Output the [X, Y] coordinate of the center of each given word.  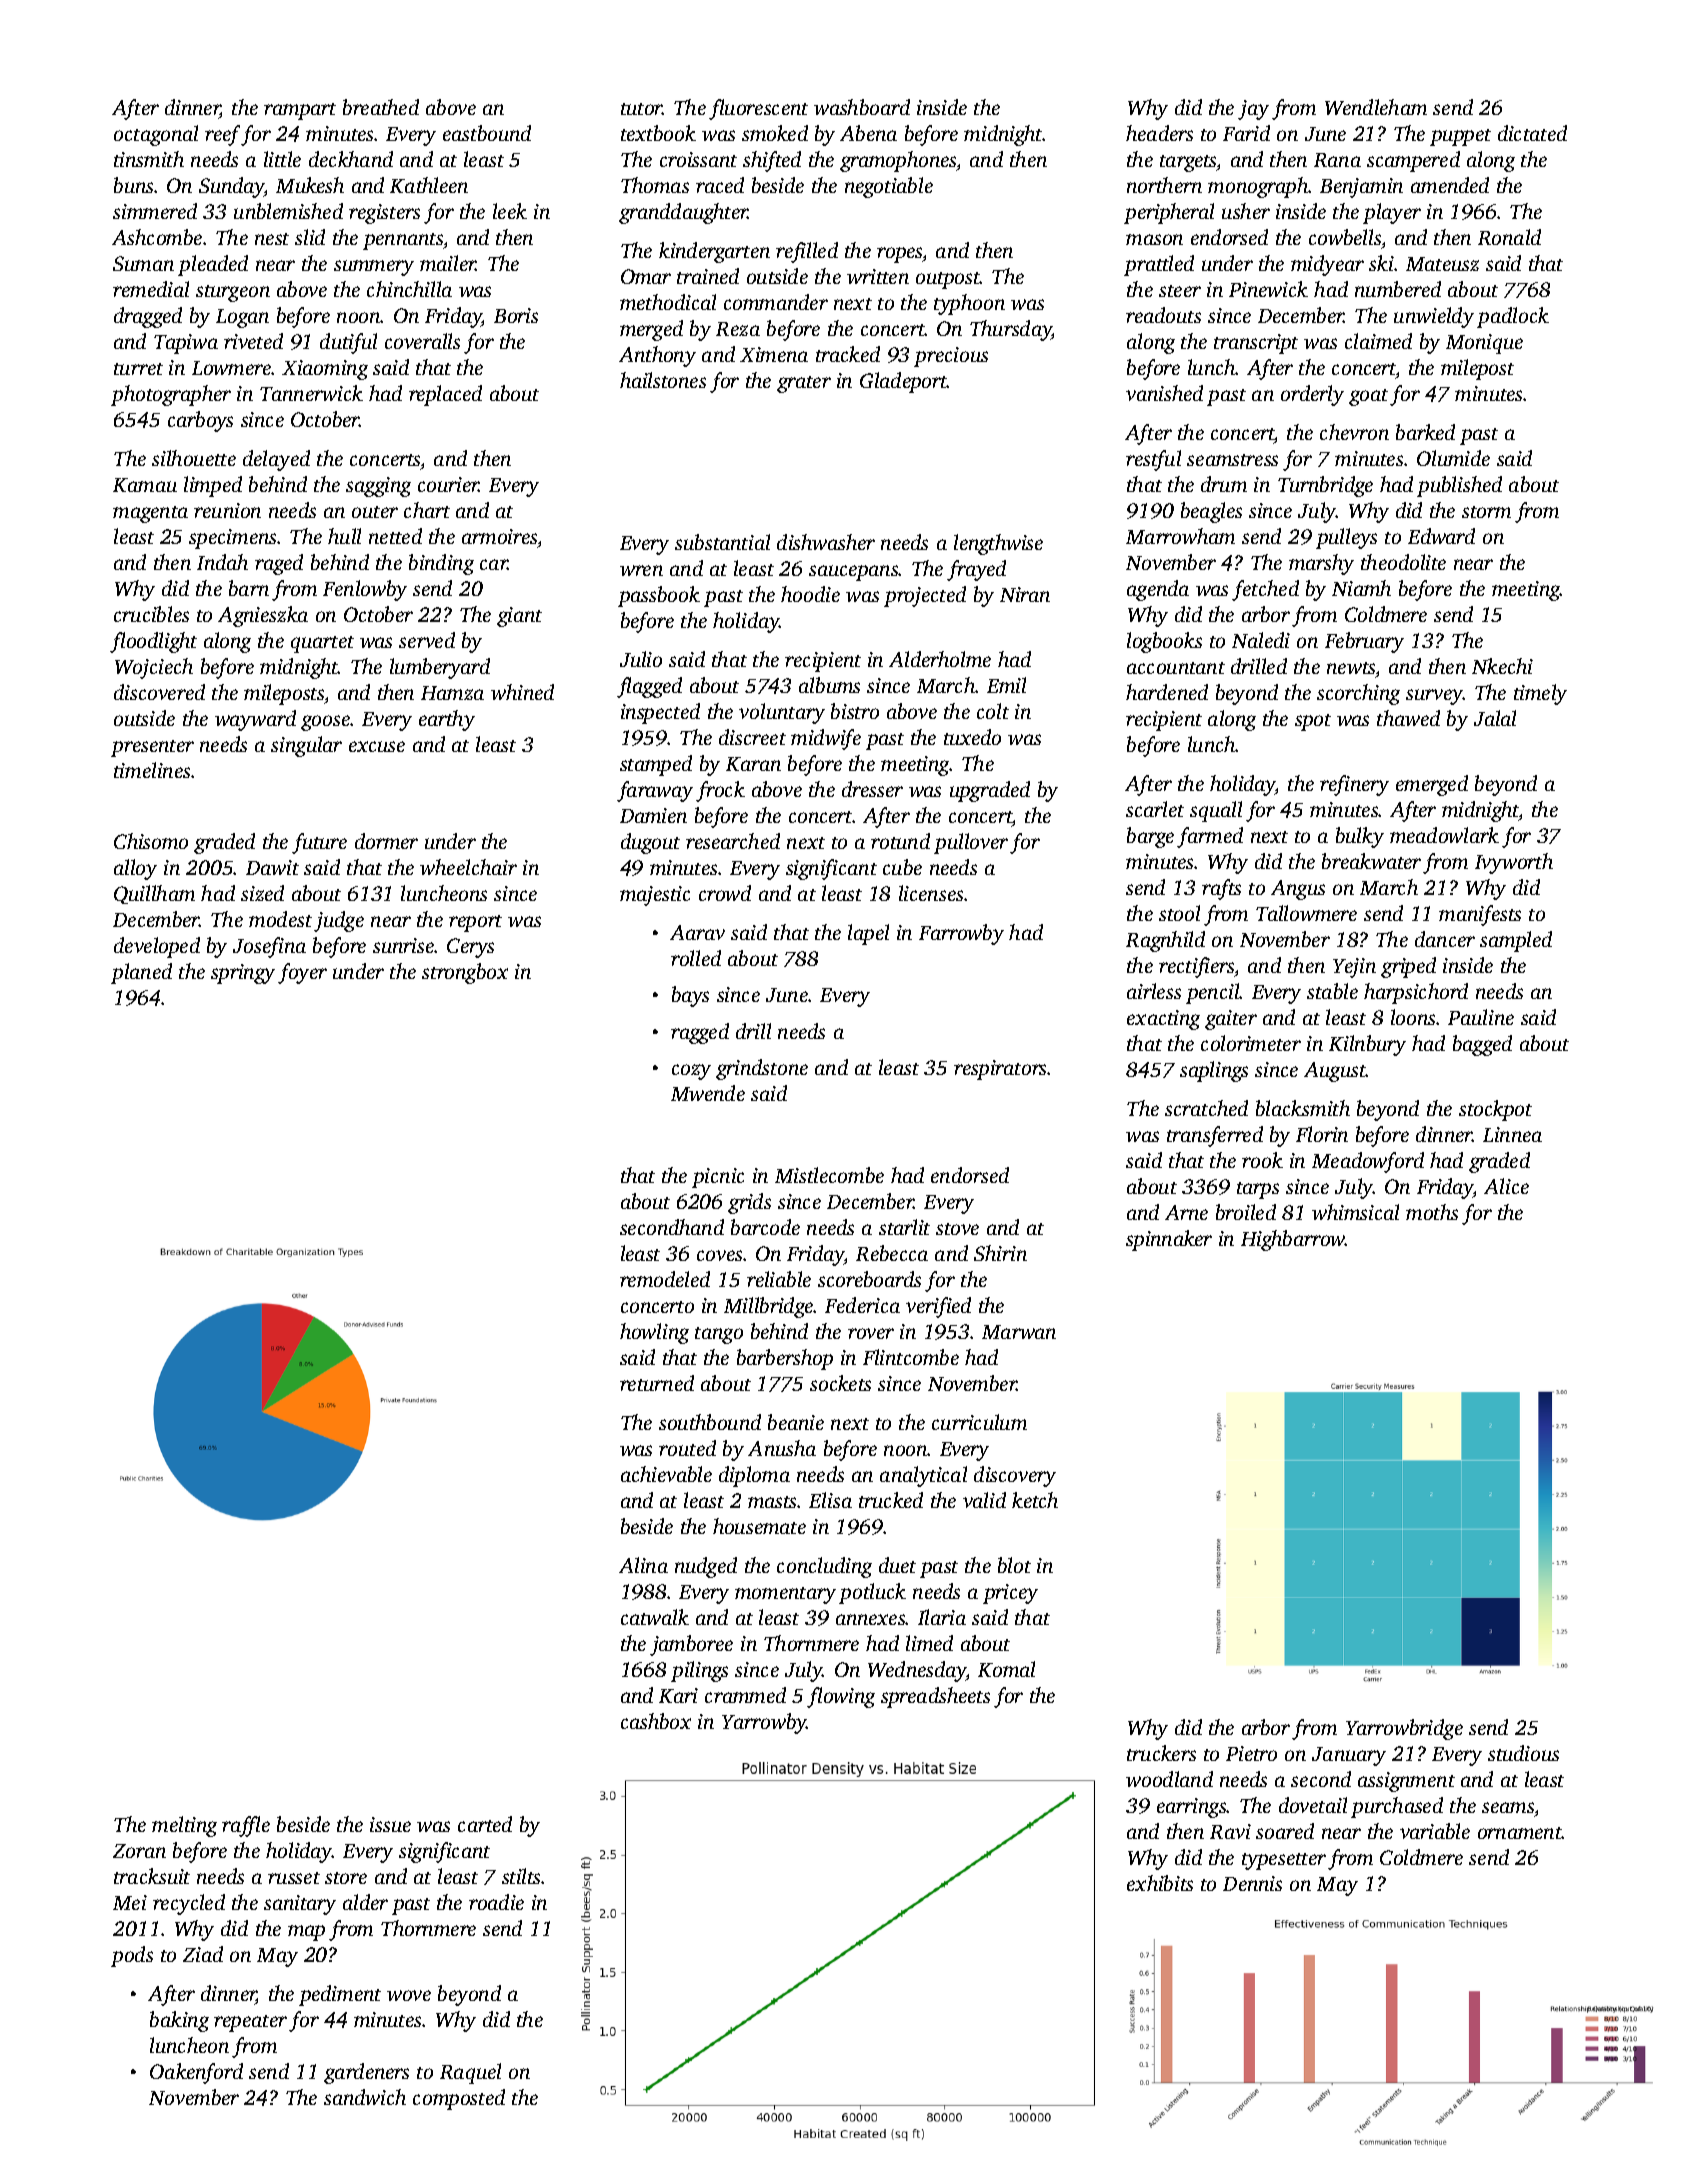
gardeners [366, 2073]
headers [1159, 133]
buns [133, 185]
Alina [643, 1565]
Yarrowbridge [1404, 1729]
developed [157, 947]
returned [657, 1383]
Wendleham [1376, 107]
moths [1432, 1212]
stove [957, 1229]
